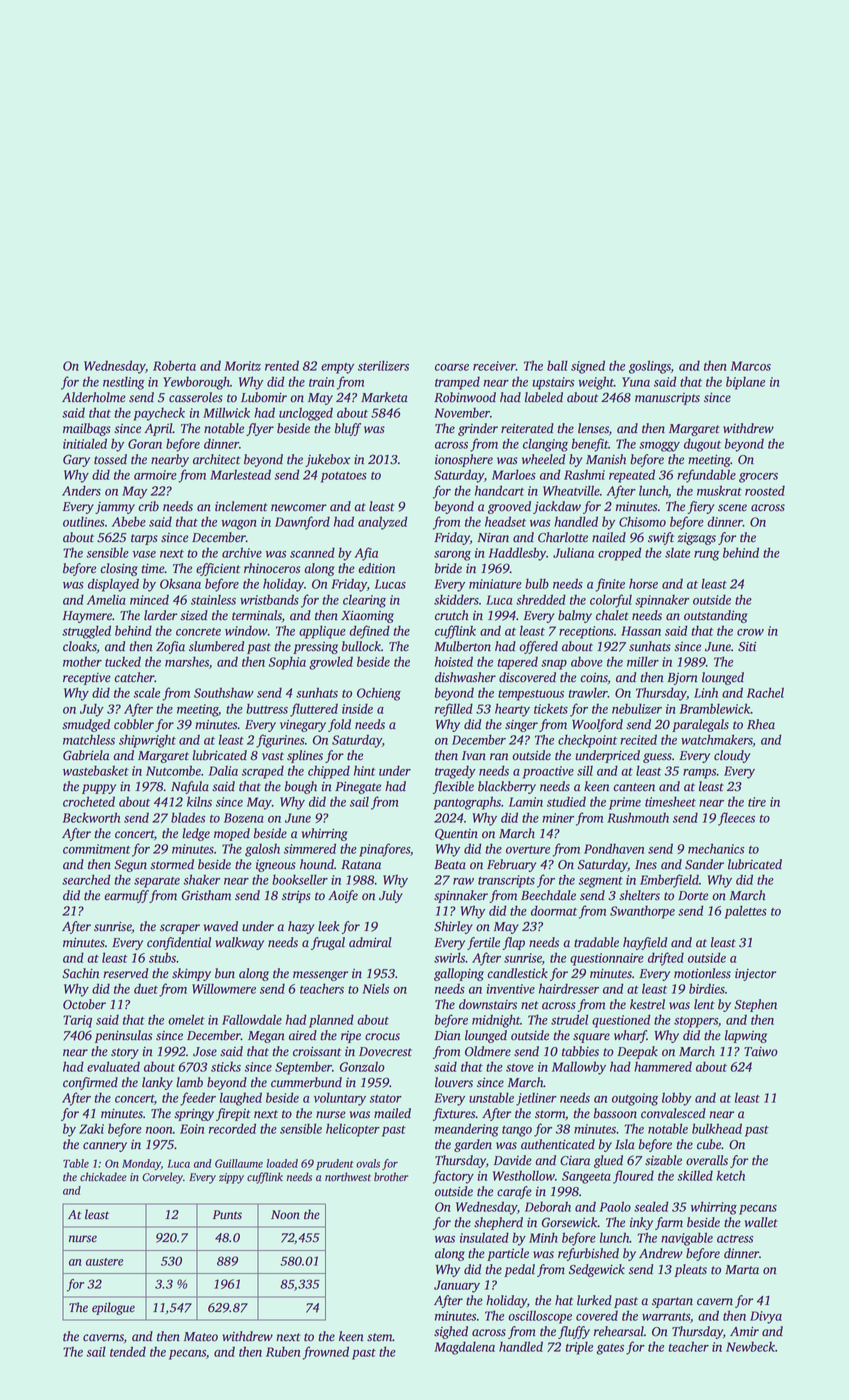 The width and height of the document is (849, 1400). Describe the element at coordinates (144, 539) in the document. I see `tarps` at that location.
